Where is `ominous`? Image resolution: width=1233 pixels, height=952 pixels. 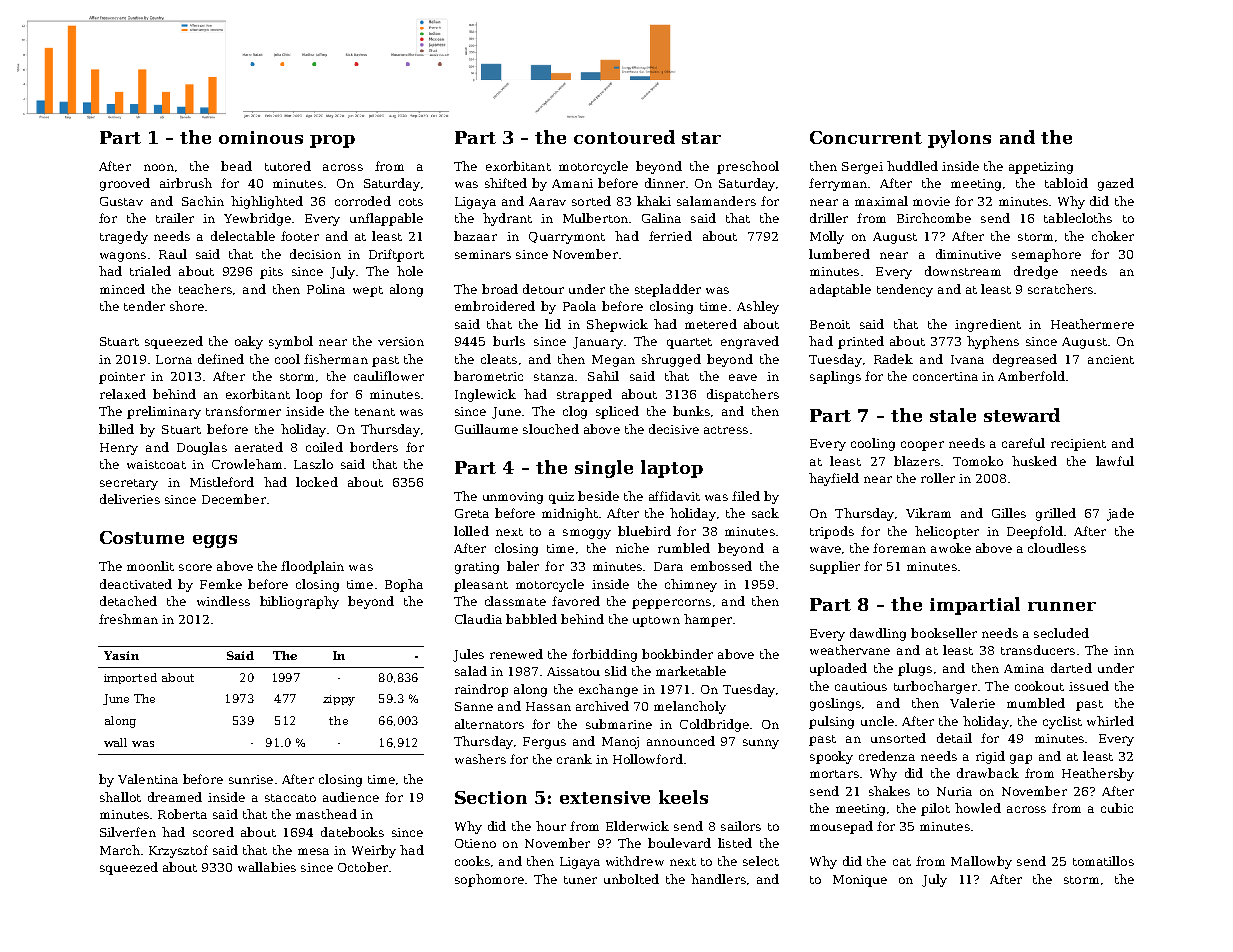 ominous is located at coordinates (261, 137).
